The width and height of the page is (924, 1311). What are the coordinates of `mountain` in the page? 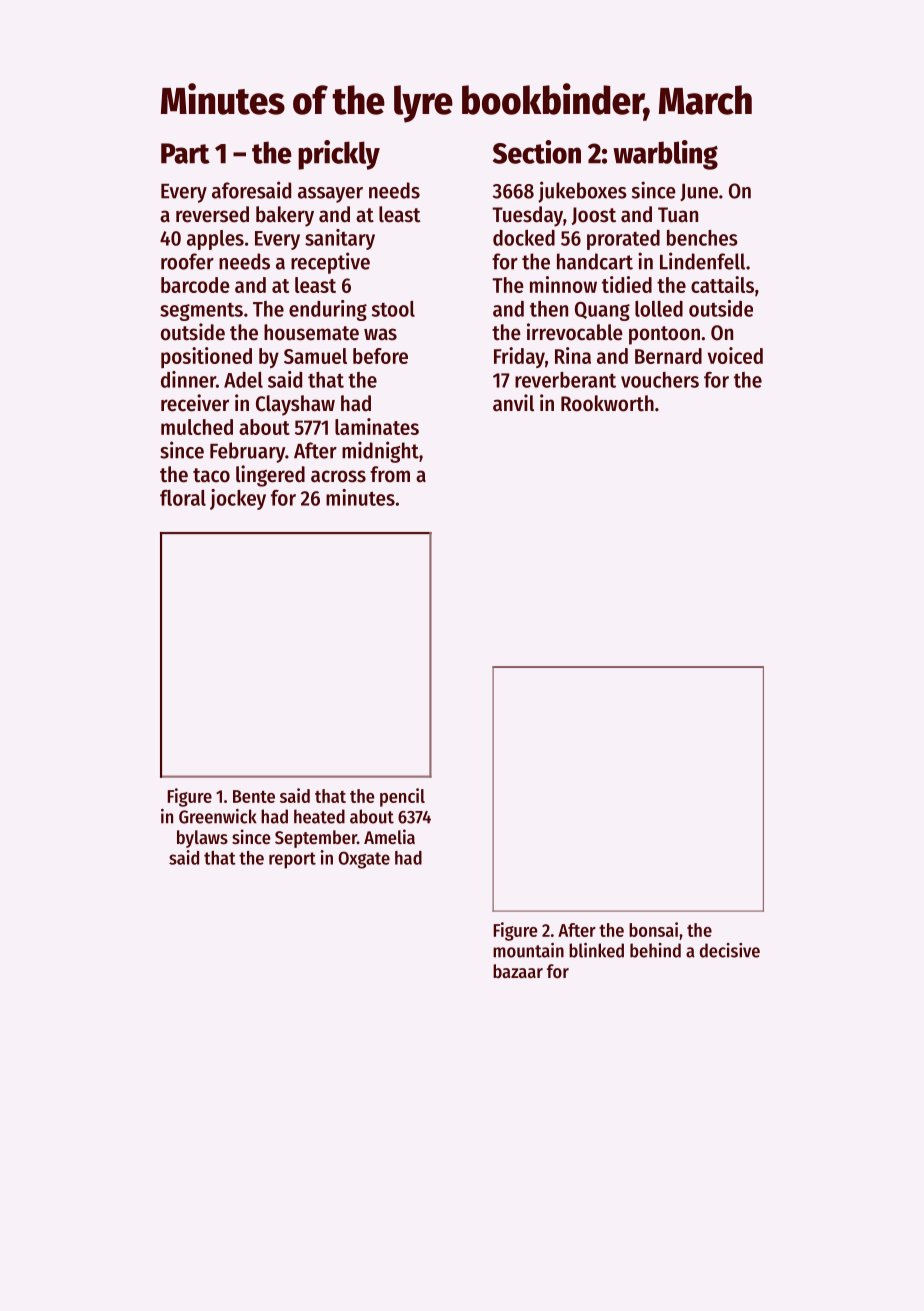 It's located at (528, 950).
